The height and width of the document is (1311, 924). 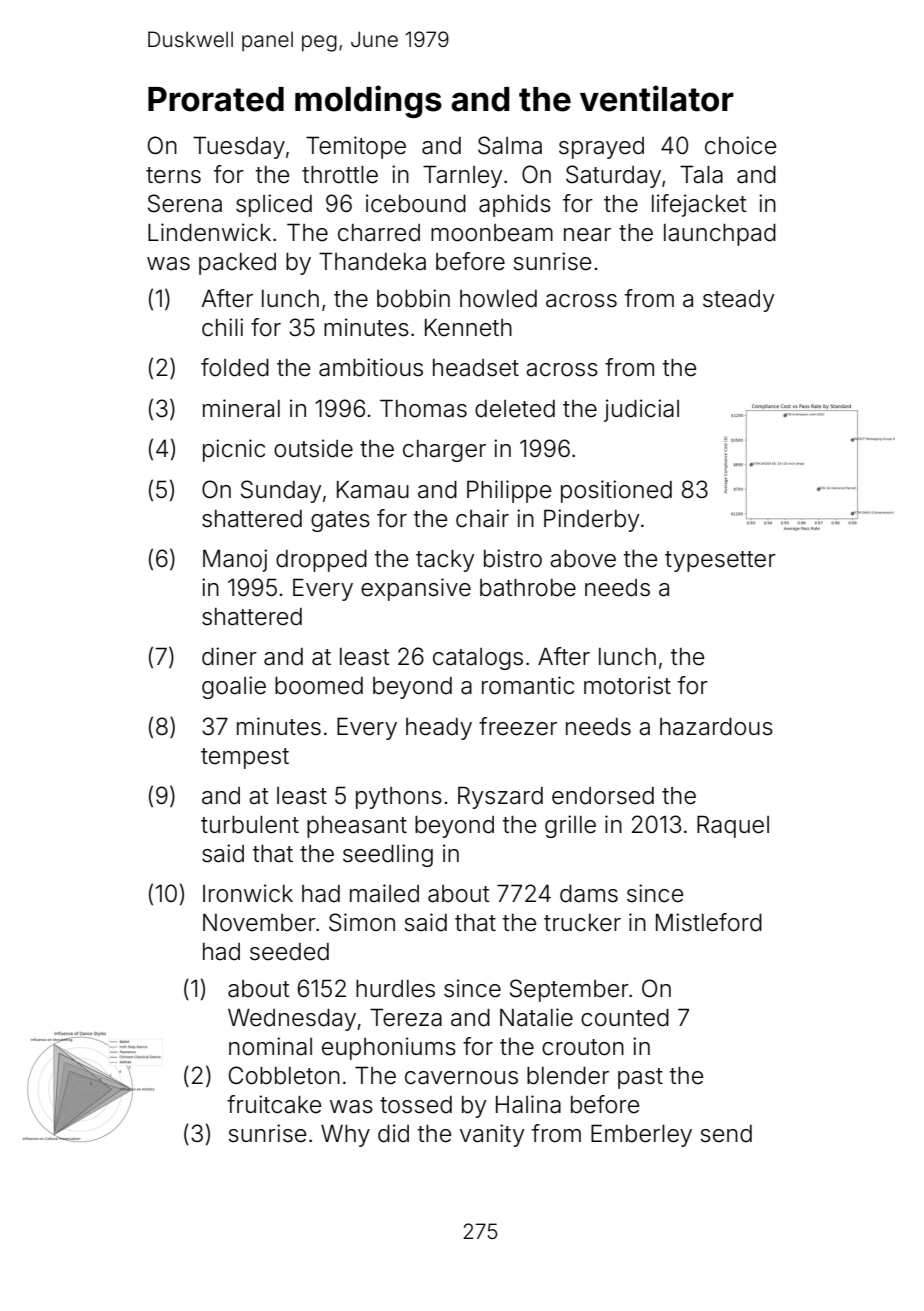 I want to click on ventilator, so click(x=657, y=98).
